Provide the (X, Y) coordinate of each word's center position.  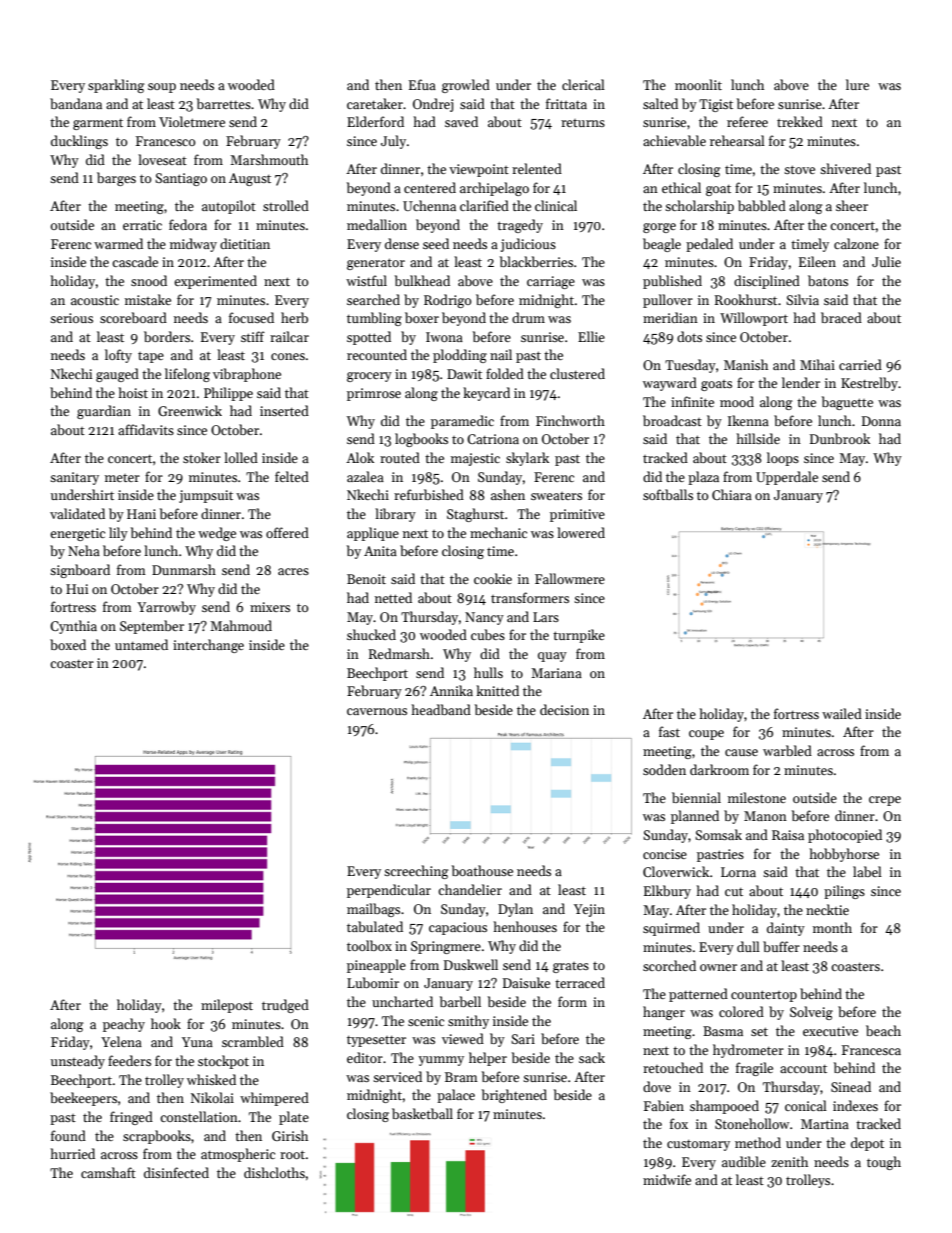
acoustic (95, 300)
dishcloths (274, 1172)
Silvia (802, 299)
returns (583, 123)
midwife (667, 1179)
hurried (73, 1153)
